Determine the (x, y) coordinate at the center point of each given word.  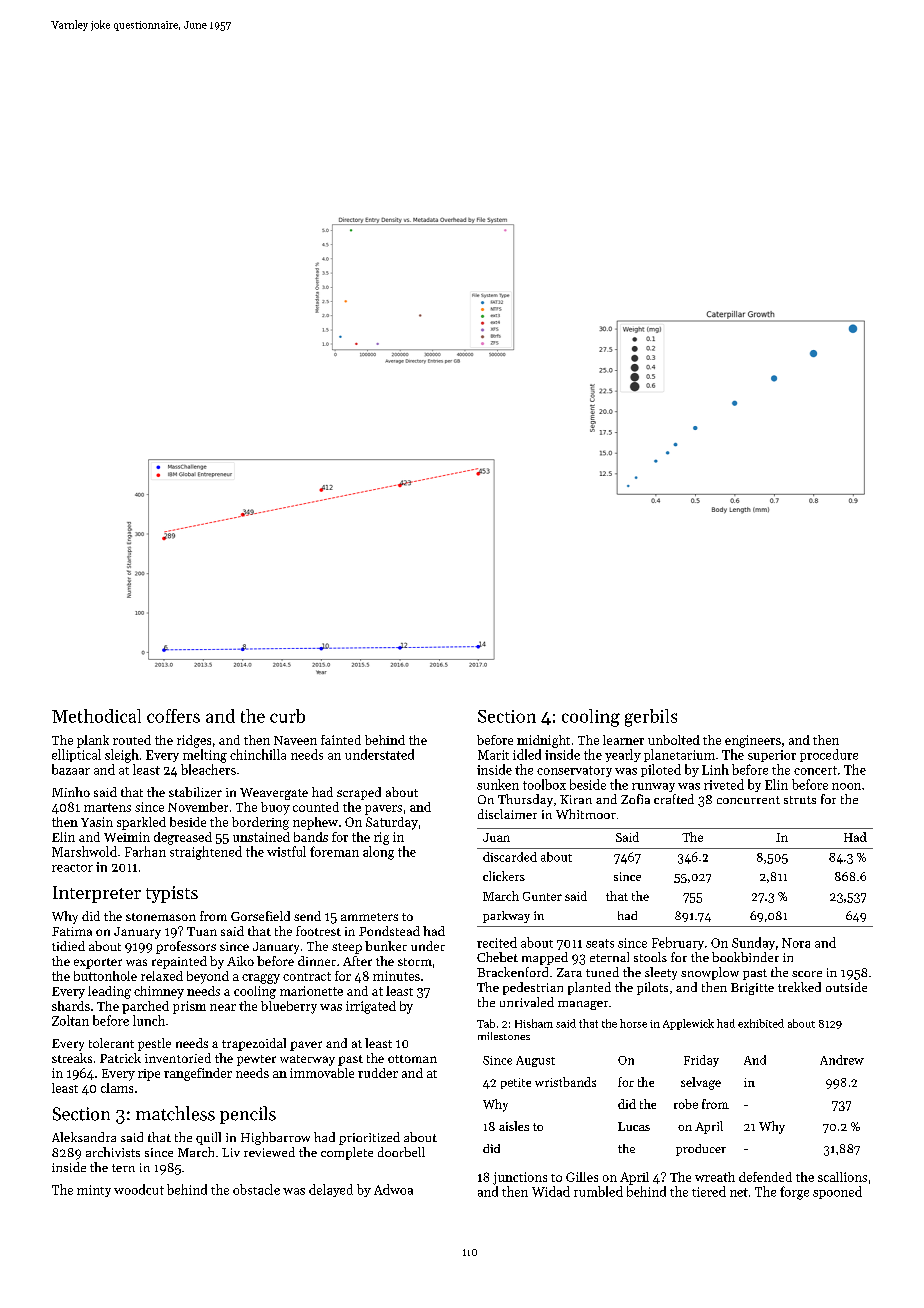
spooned (837, 1192)
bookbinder (745, 957)
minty (94, 1191)
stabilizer (195, 792)
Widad (551, 1191)
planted (589, 988)
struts (800, 800)
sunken (498, 784)
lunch (149, 1020)
